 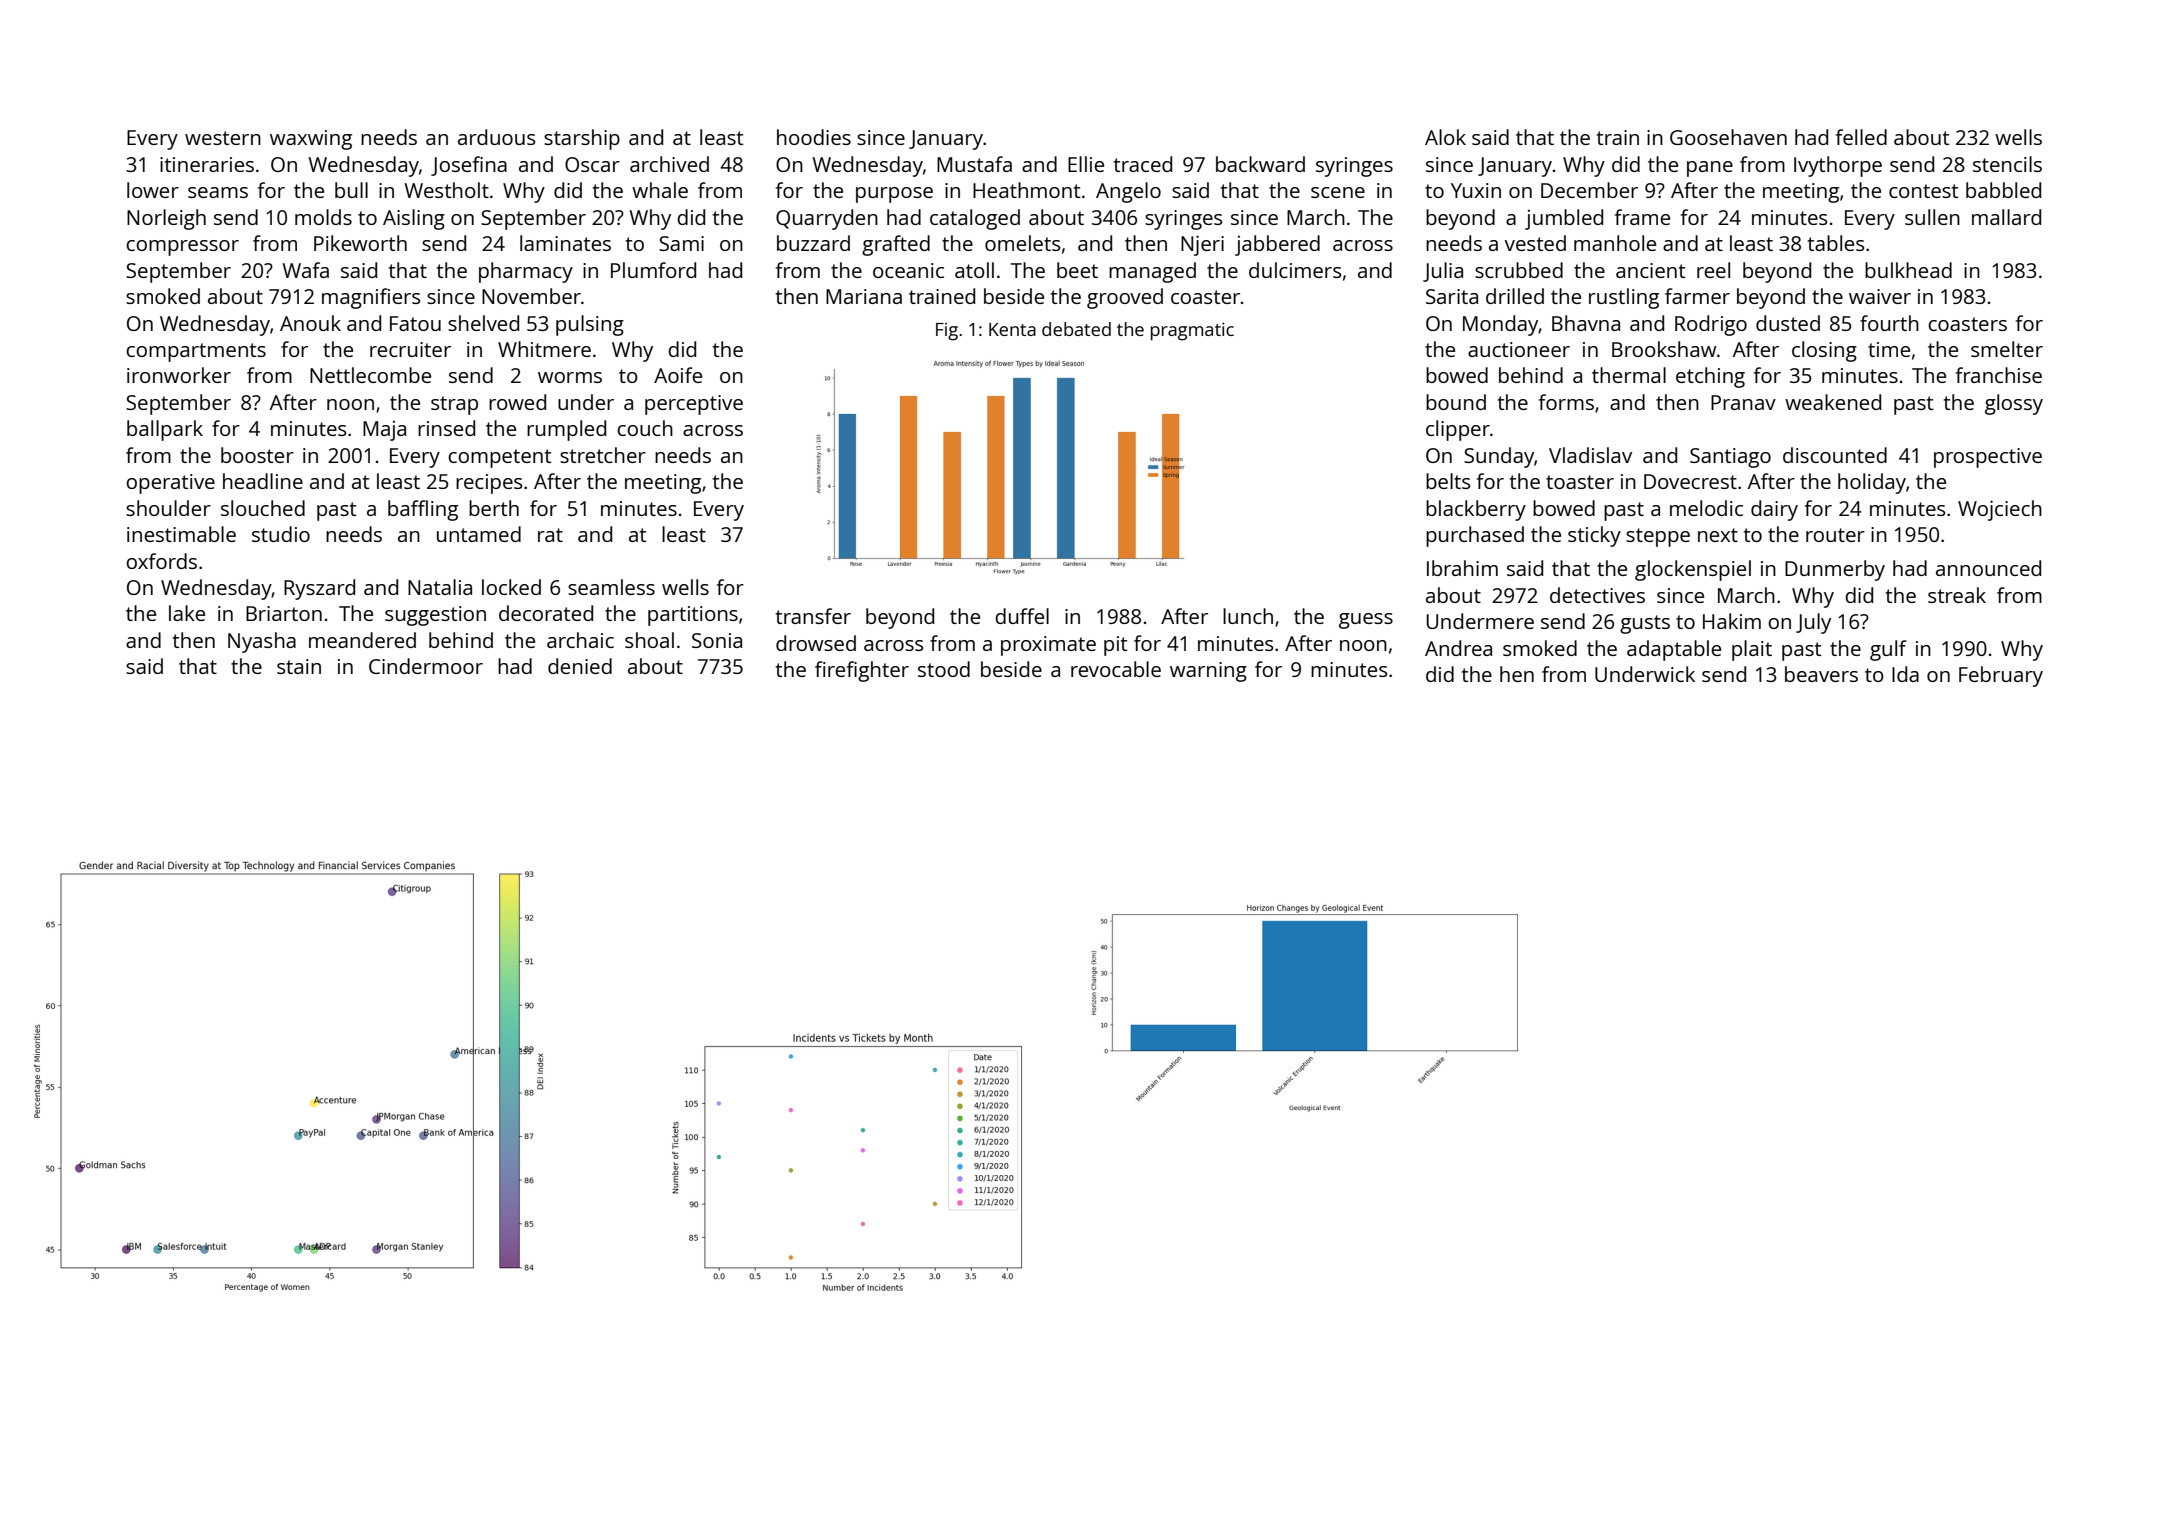 I want to click on Anouk, so click(x=310, y=323).
